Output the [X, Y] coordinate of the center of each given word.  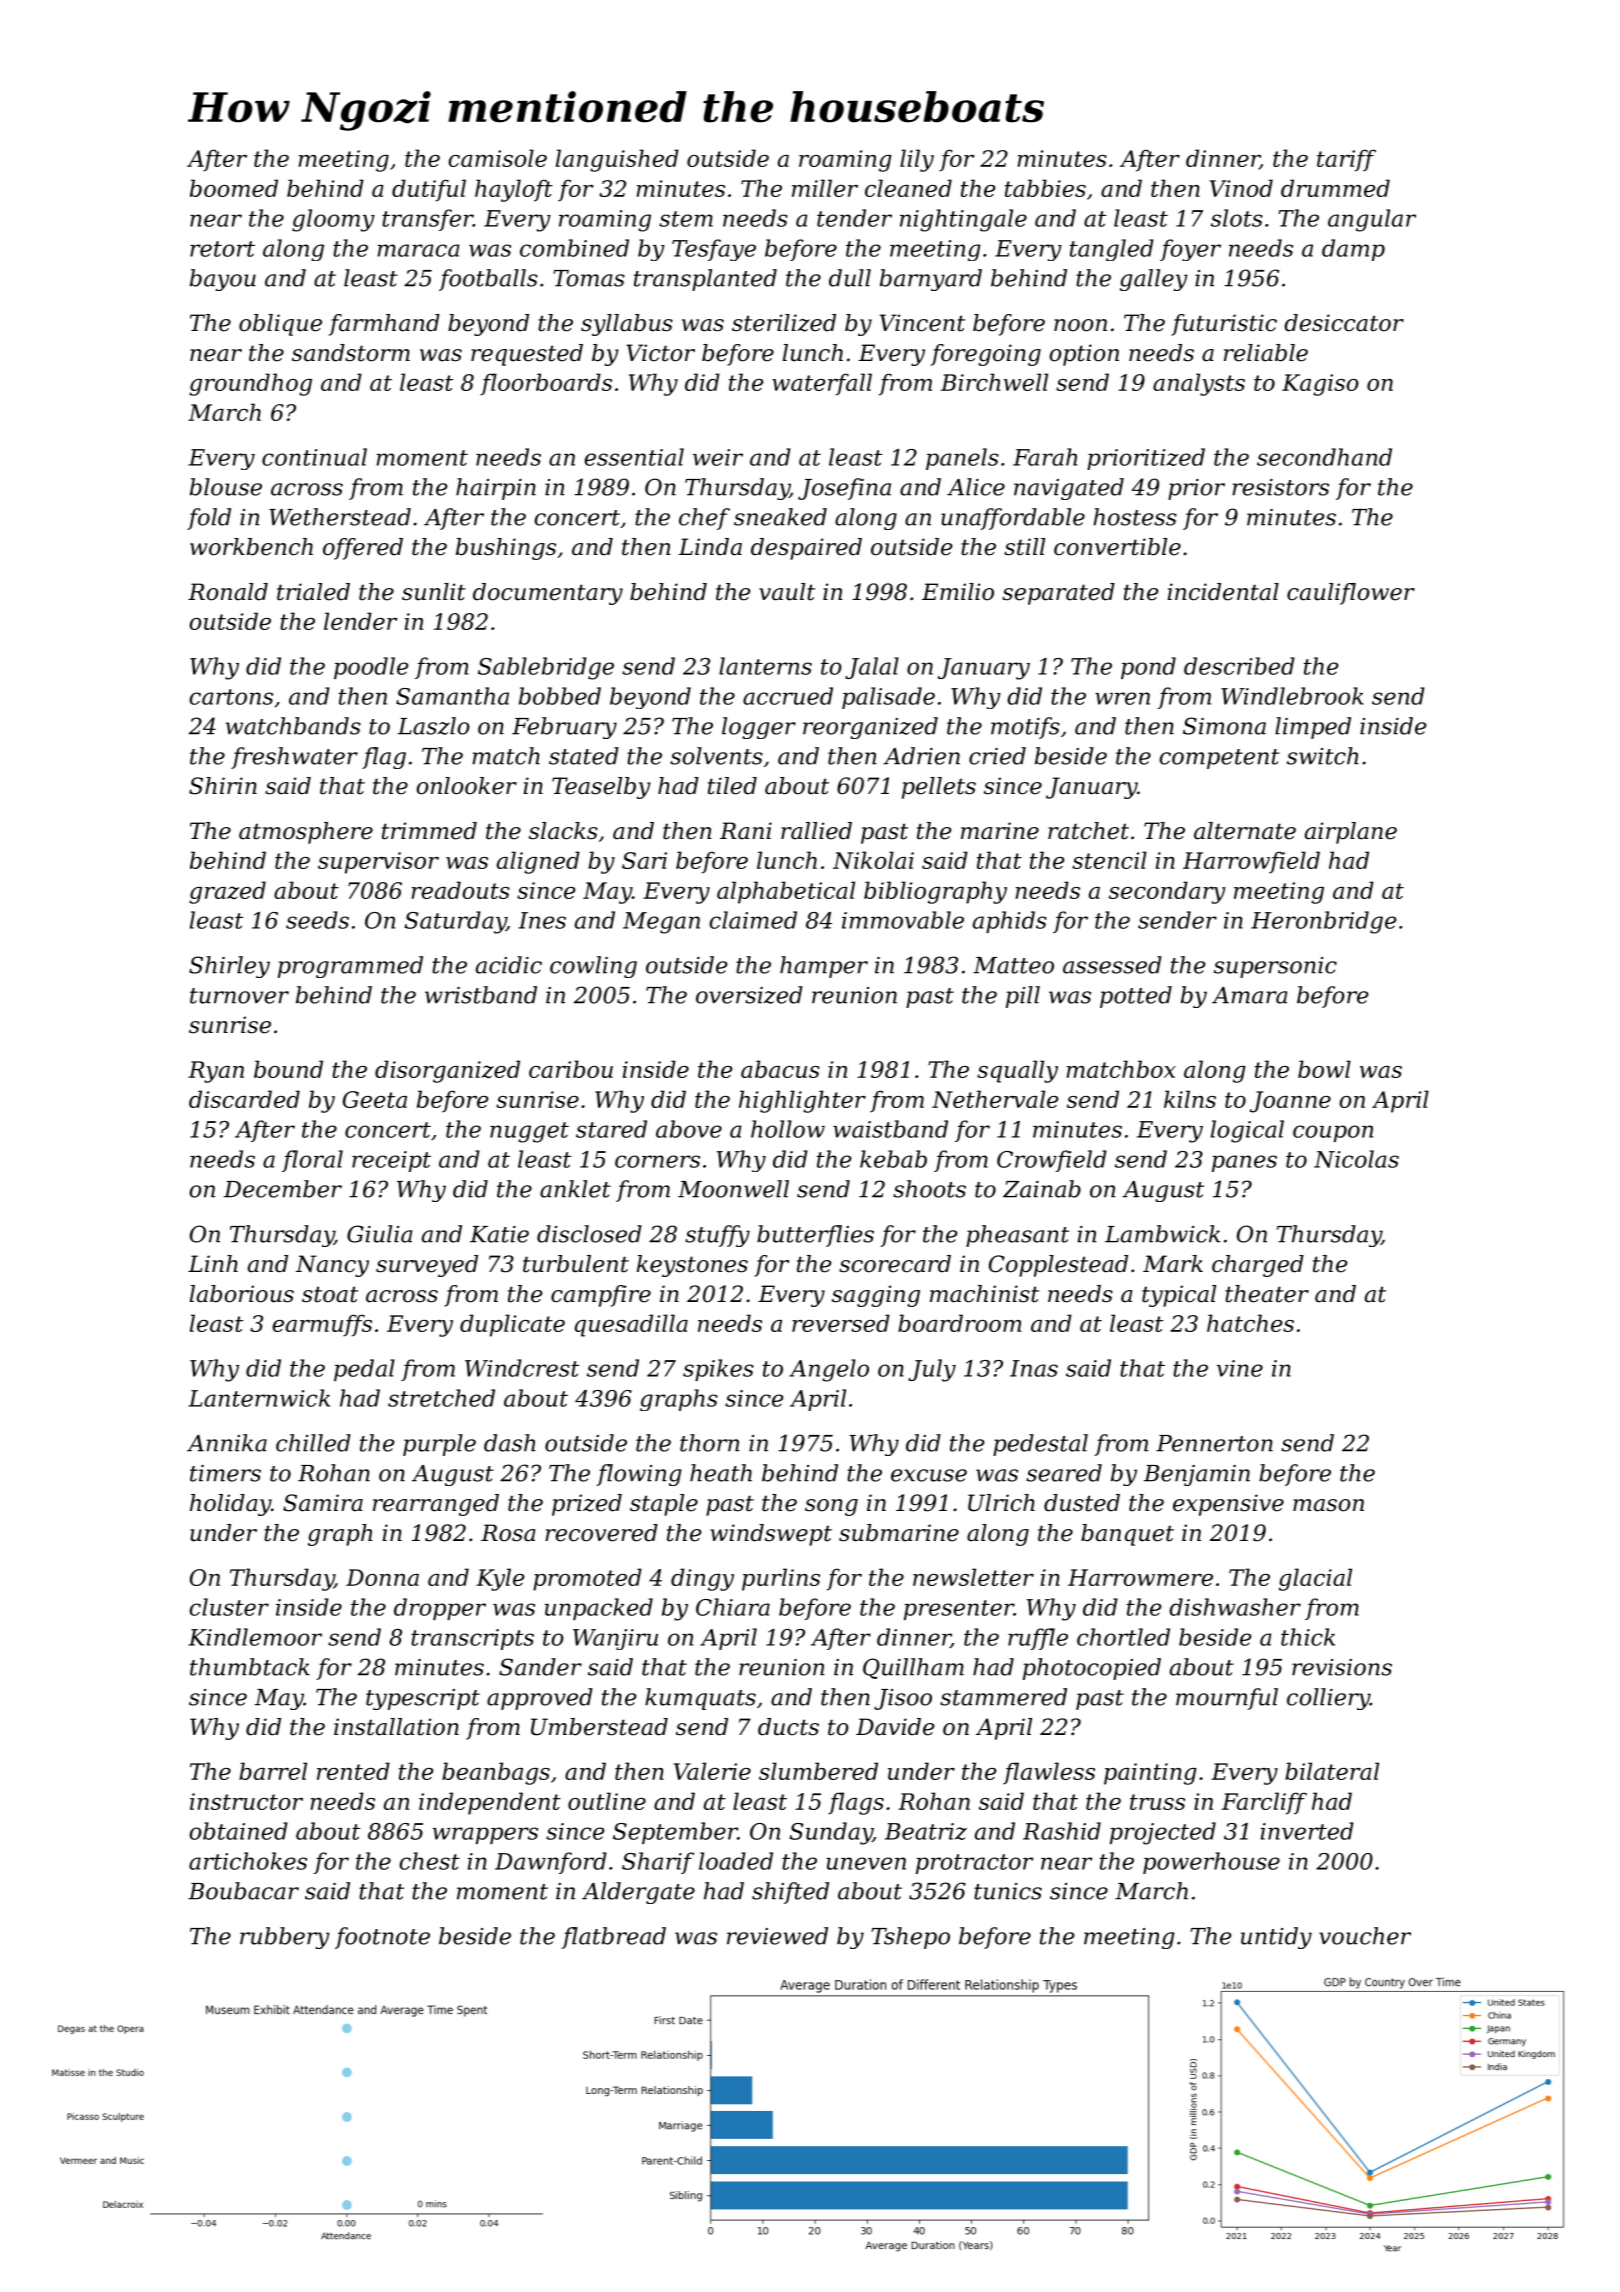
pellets [939, 788]
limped [1313, 728]
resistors [1280, 487]
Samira [323, 1503]
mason [1328, 1505]
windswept [771, 1535]
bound [288, 1069]
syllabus [627, 325]
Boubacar [243, 1891]
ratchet [1088, 831]
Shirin [223, 786]
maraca [419, 250]
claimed [753, 920]
